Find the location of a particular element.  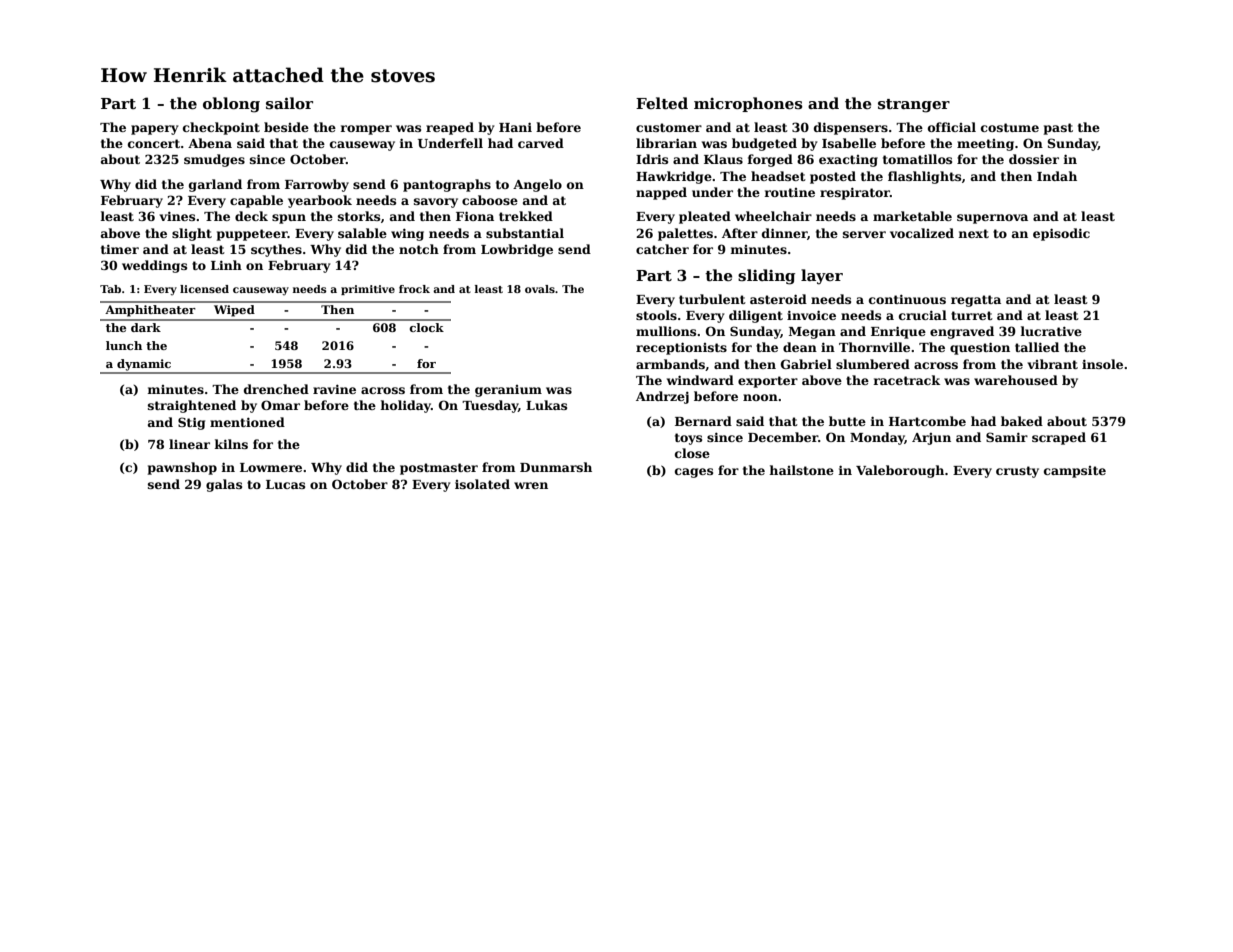

geranium is located at coordinates (508, 391).
